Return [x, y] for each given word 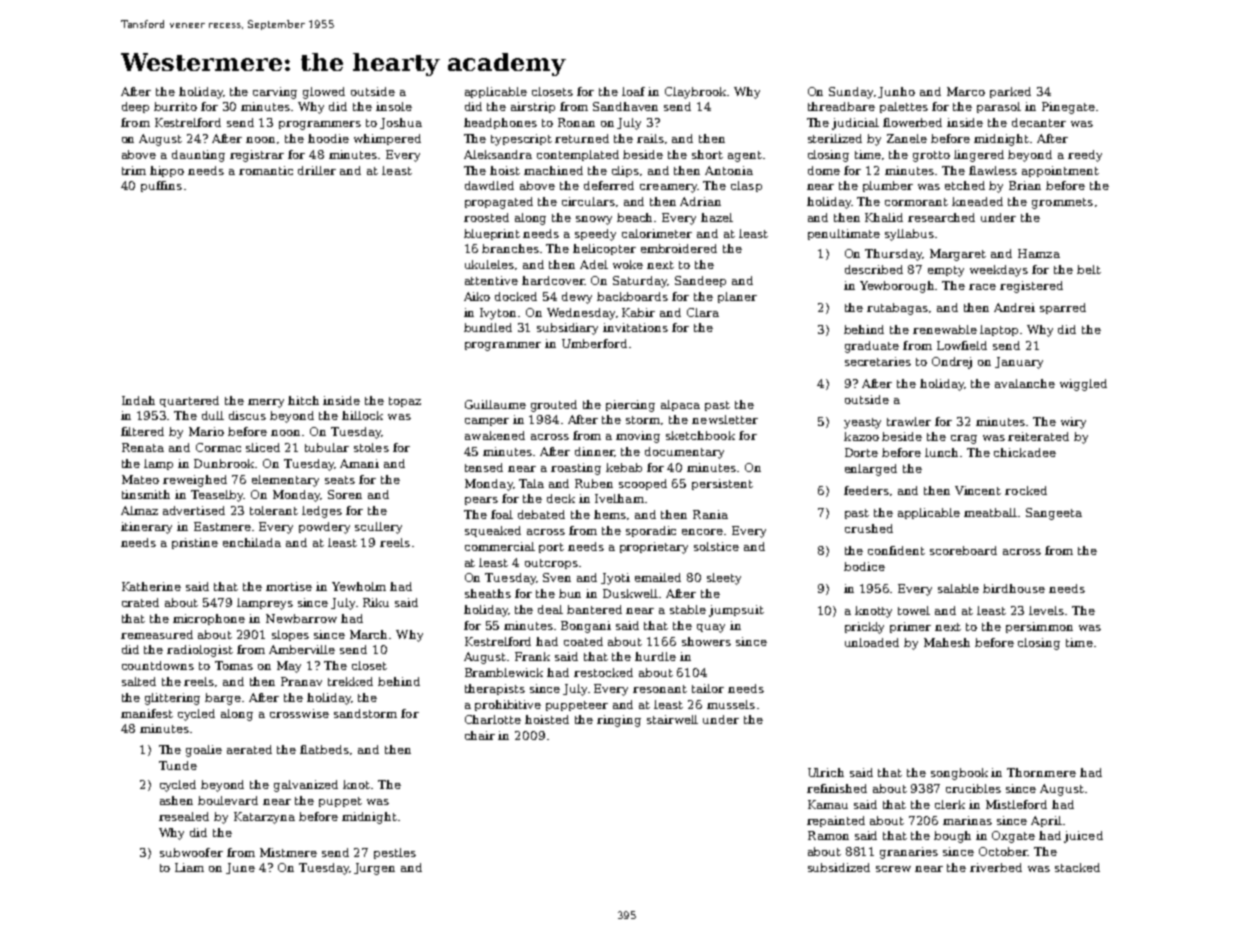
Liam [189, 867]
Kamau [828, 804]
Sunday [851, 93]
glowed [324, 93]
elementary [285, 481]
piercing [630, 406]
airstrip [533, 107]
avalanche [1025, 383]
